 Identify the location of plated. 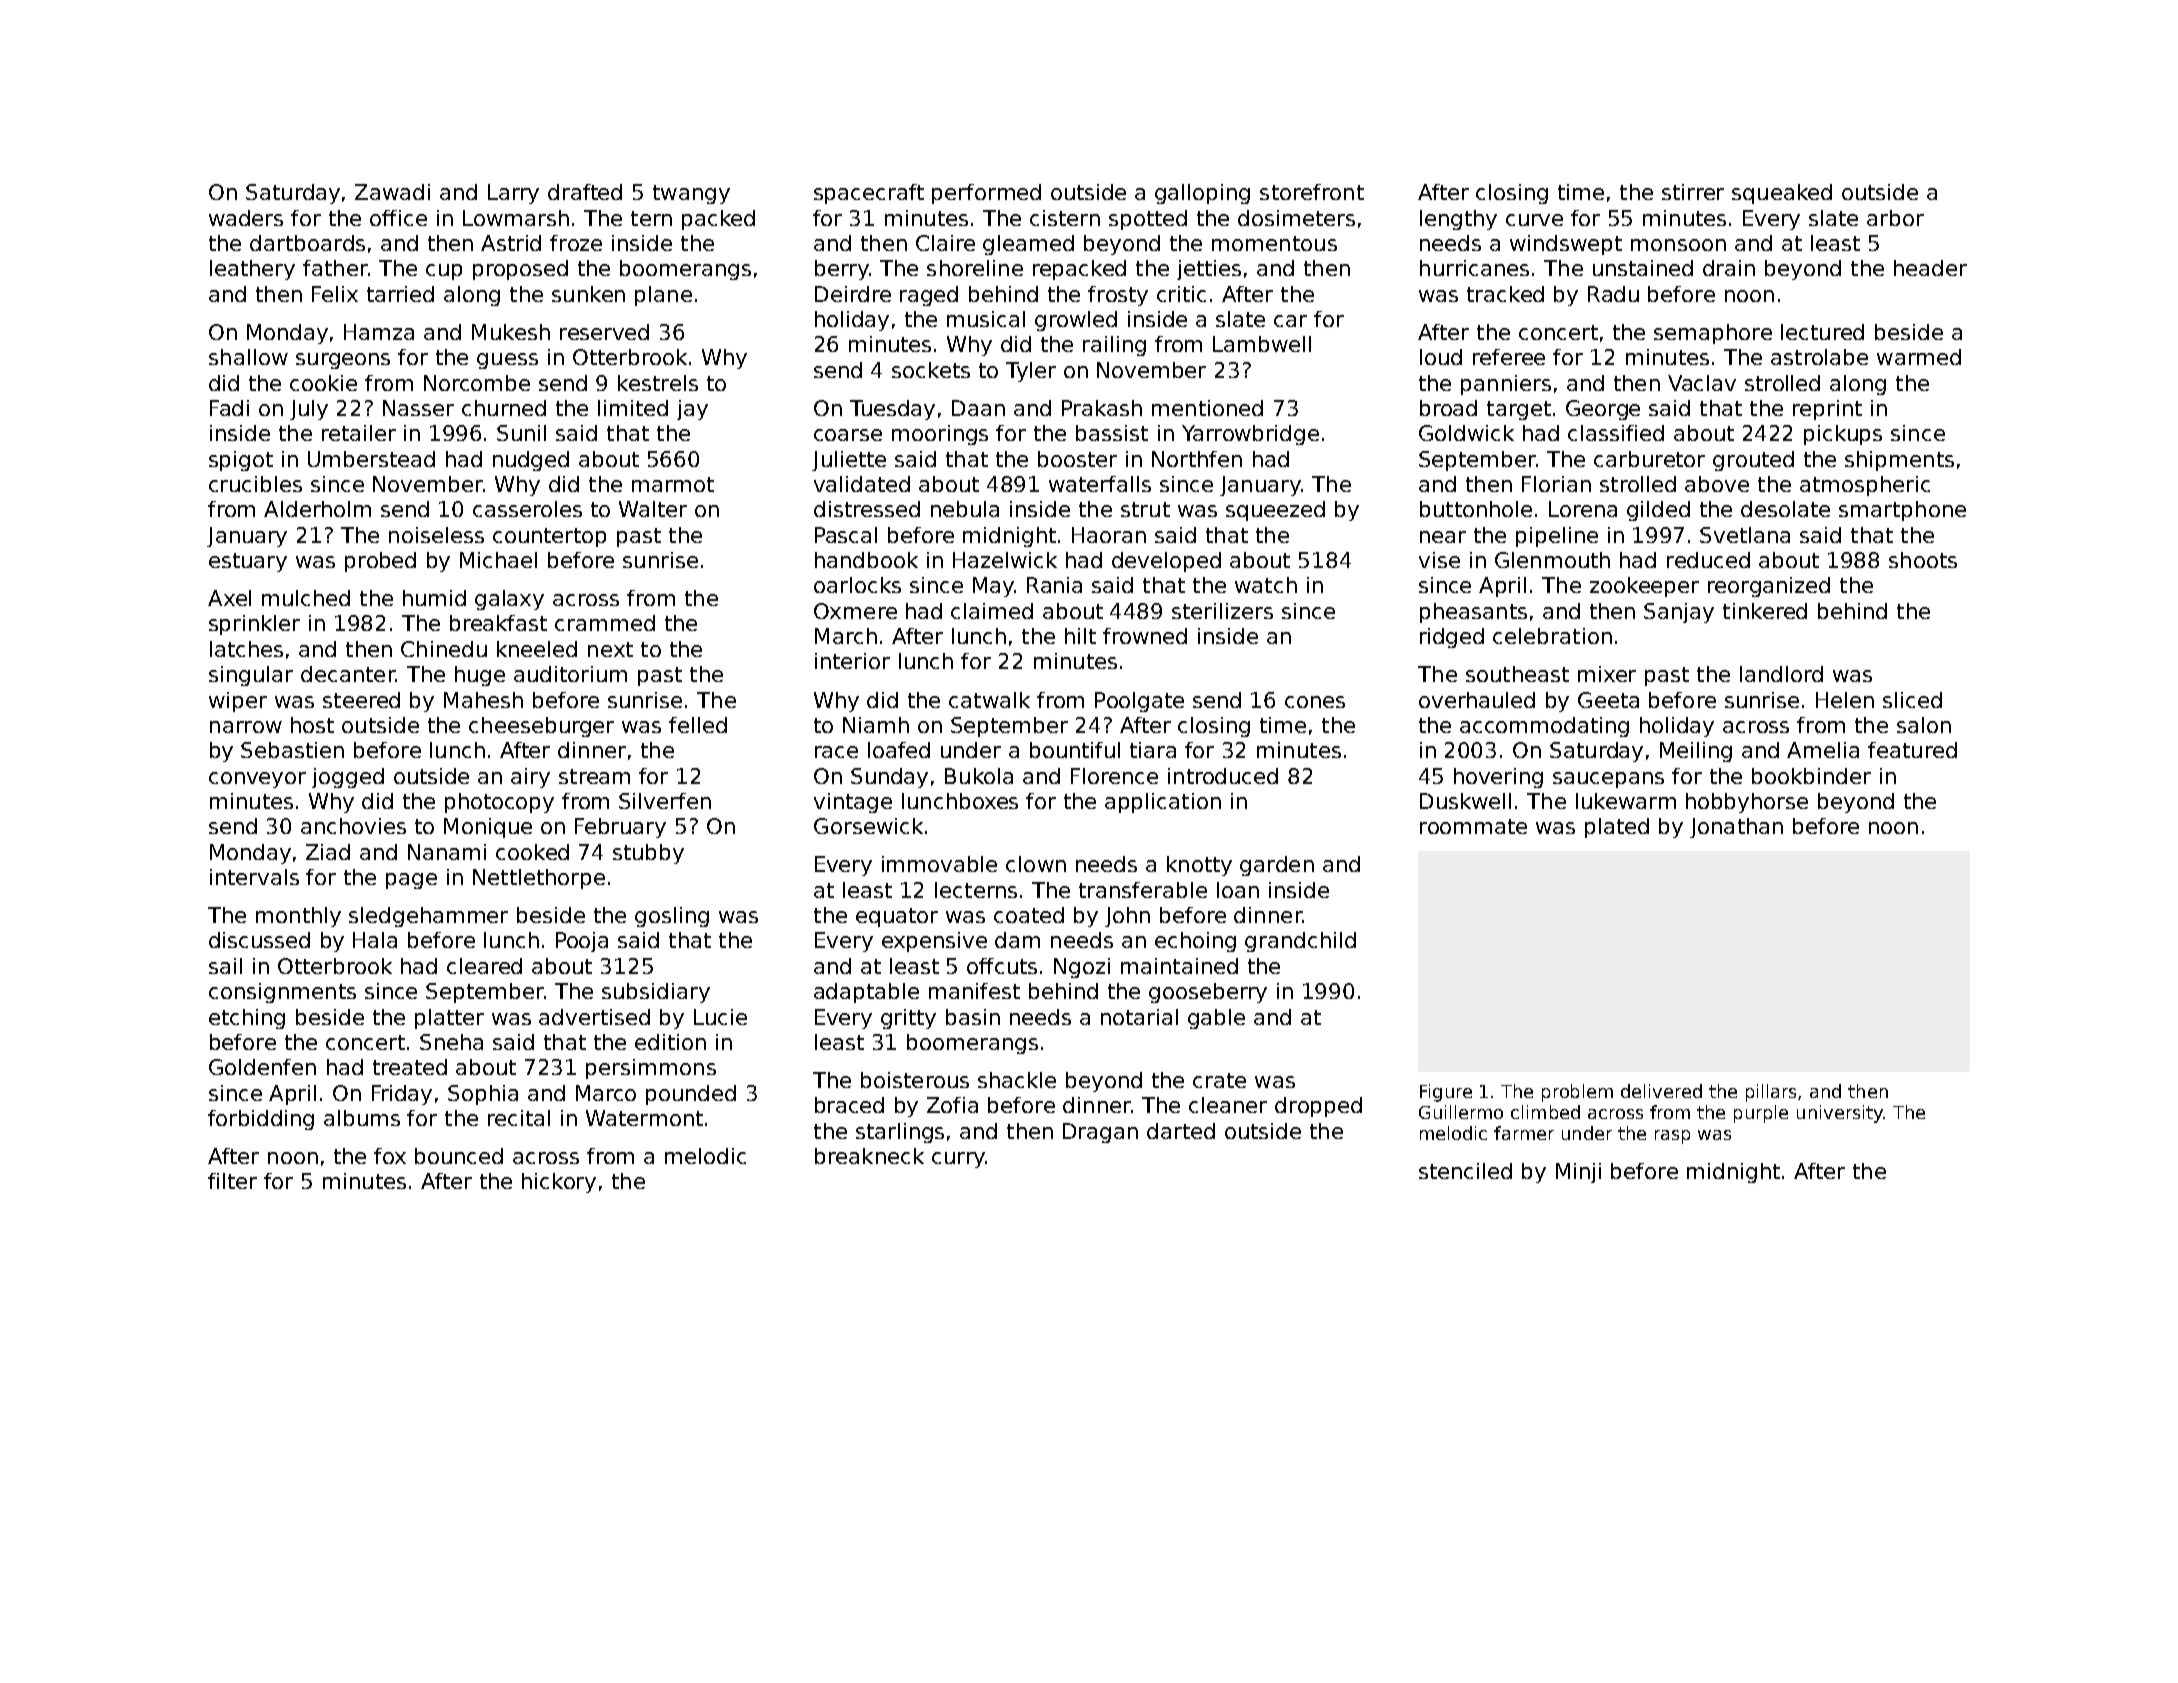
(1617, 828).
